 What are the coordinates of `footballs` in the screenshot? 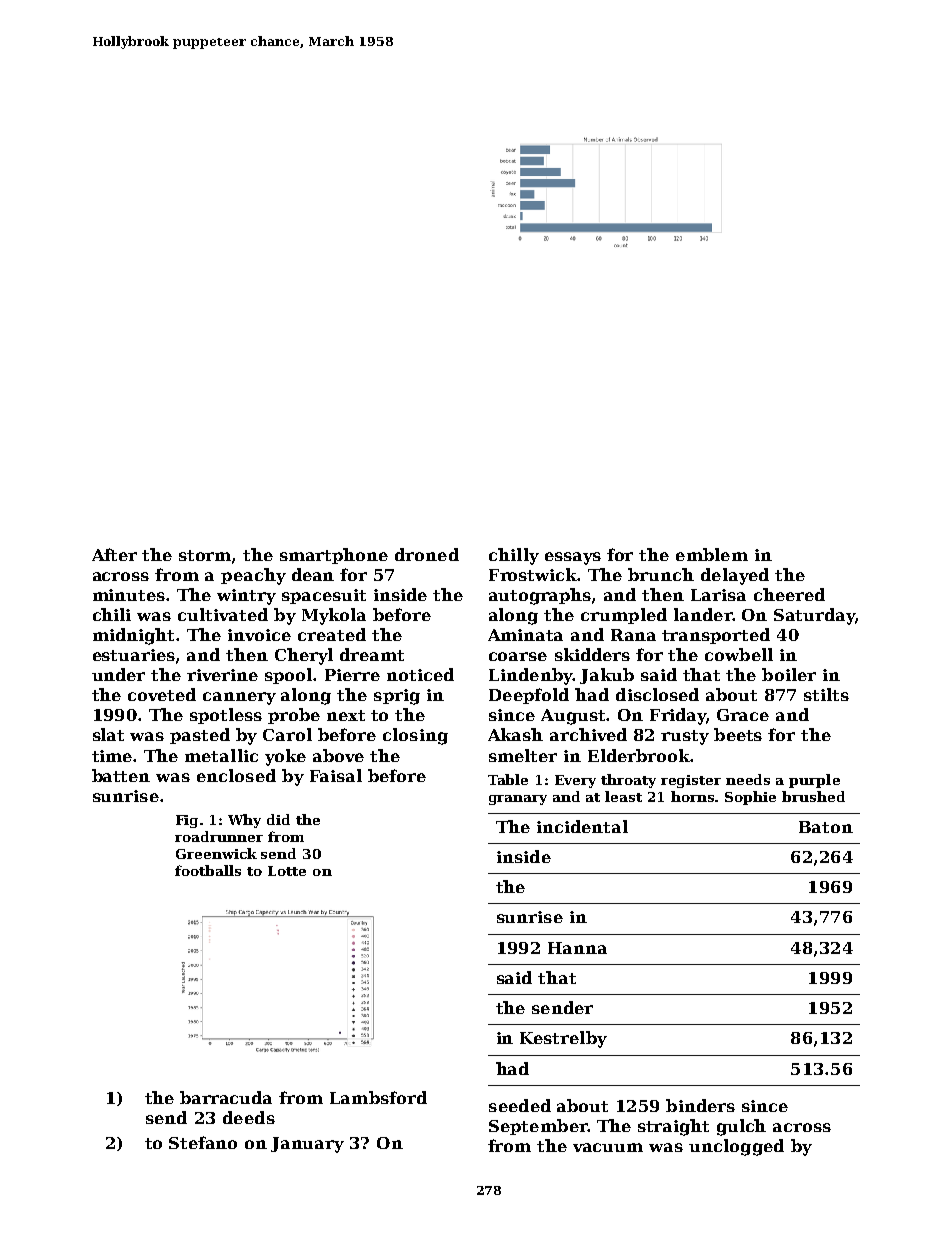 It's located at (208, 870).
